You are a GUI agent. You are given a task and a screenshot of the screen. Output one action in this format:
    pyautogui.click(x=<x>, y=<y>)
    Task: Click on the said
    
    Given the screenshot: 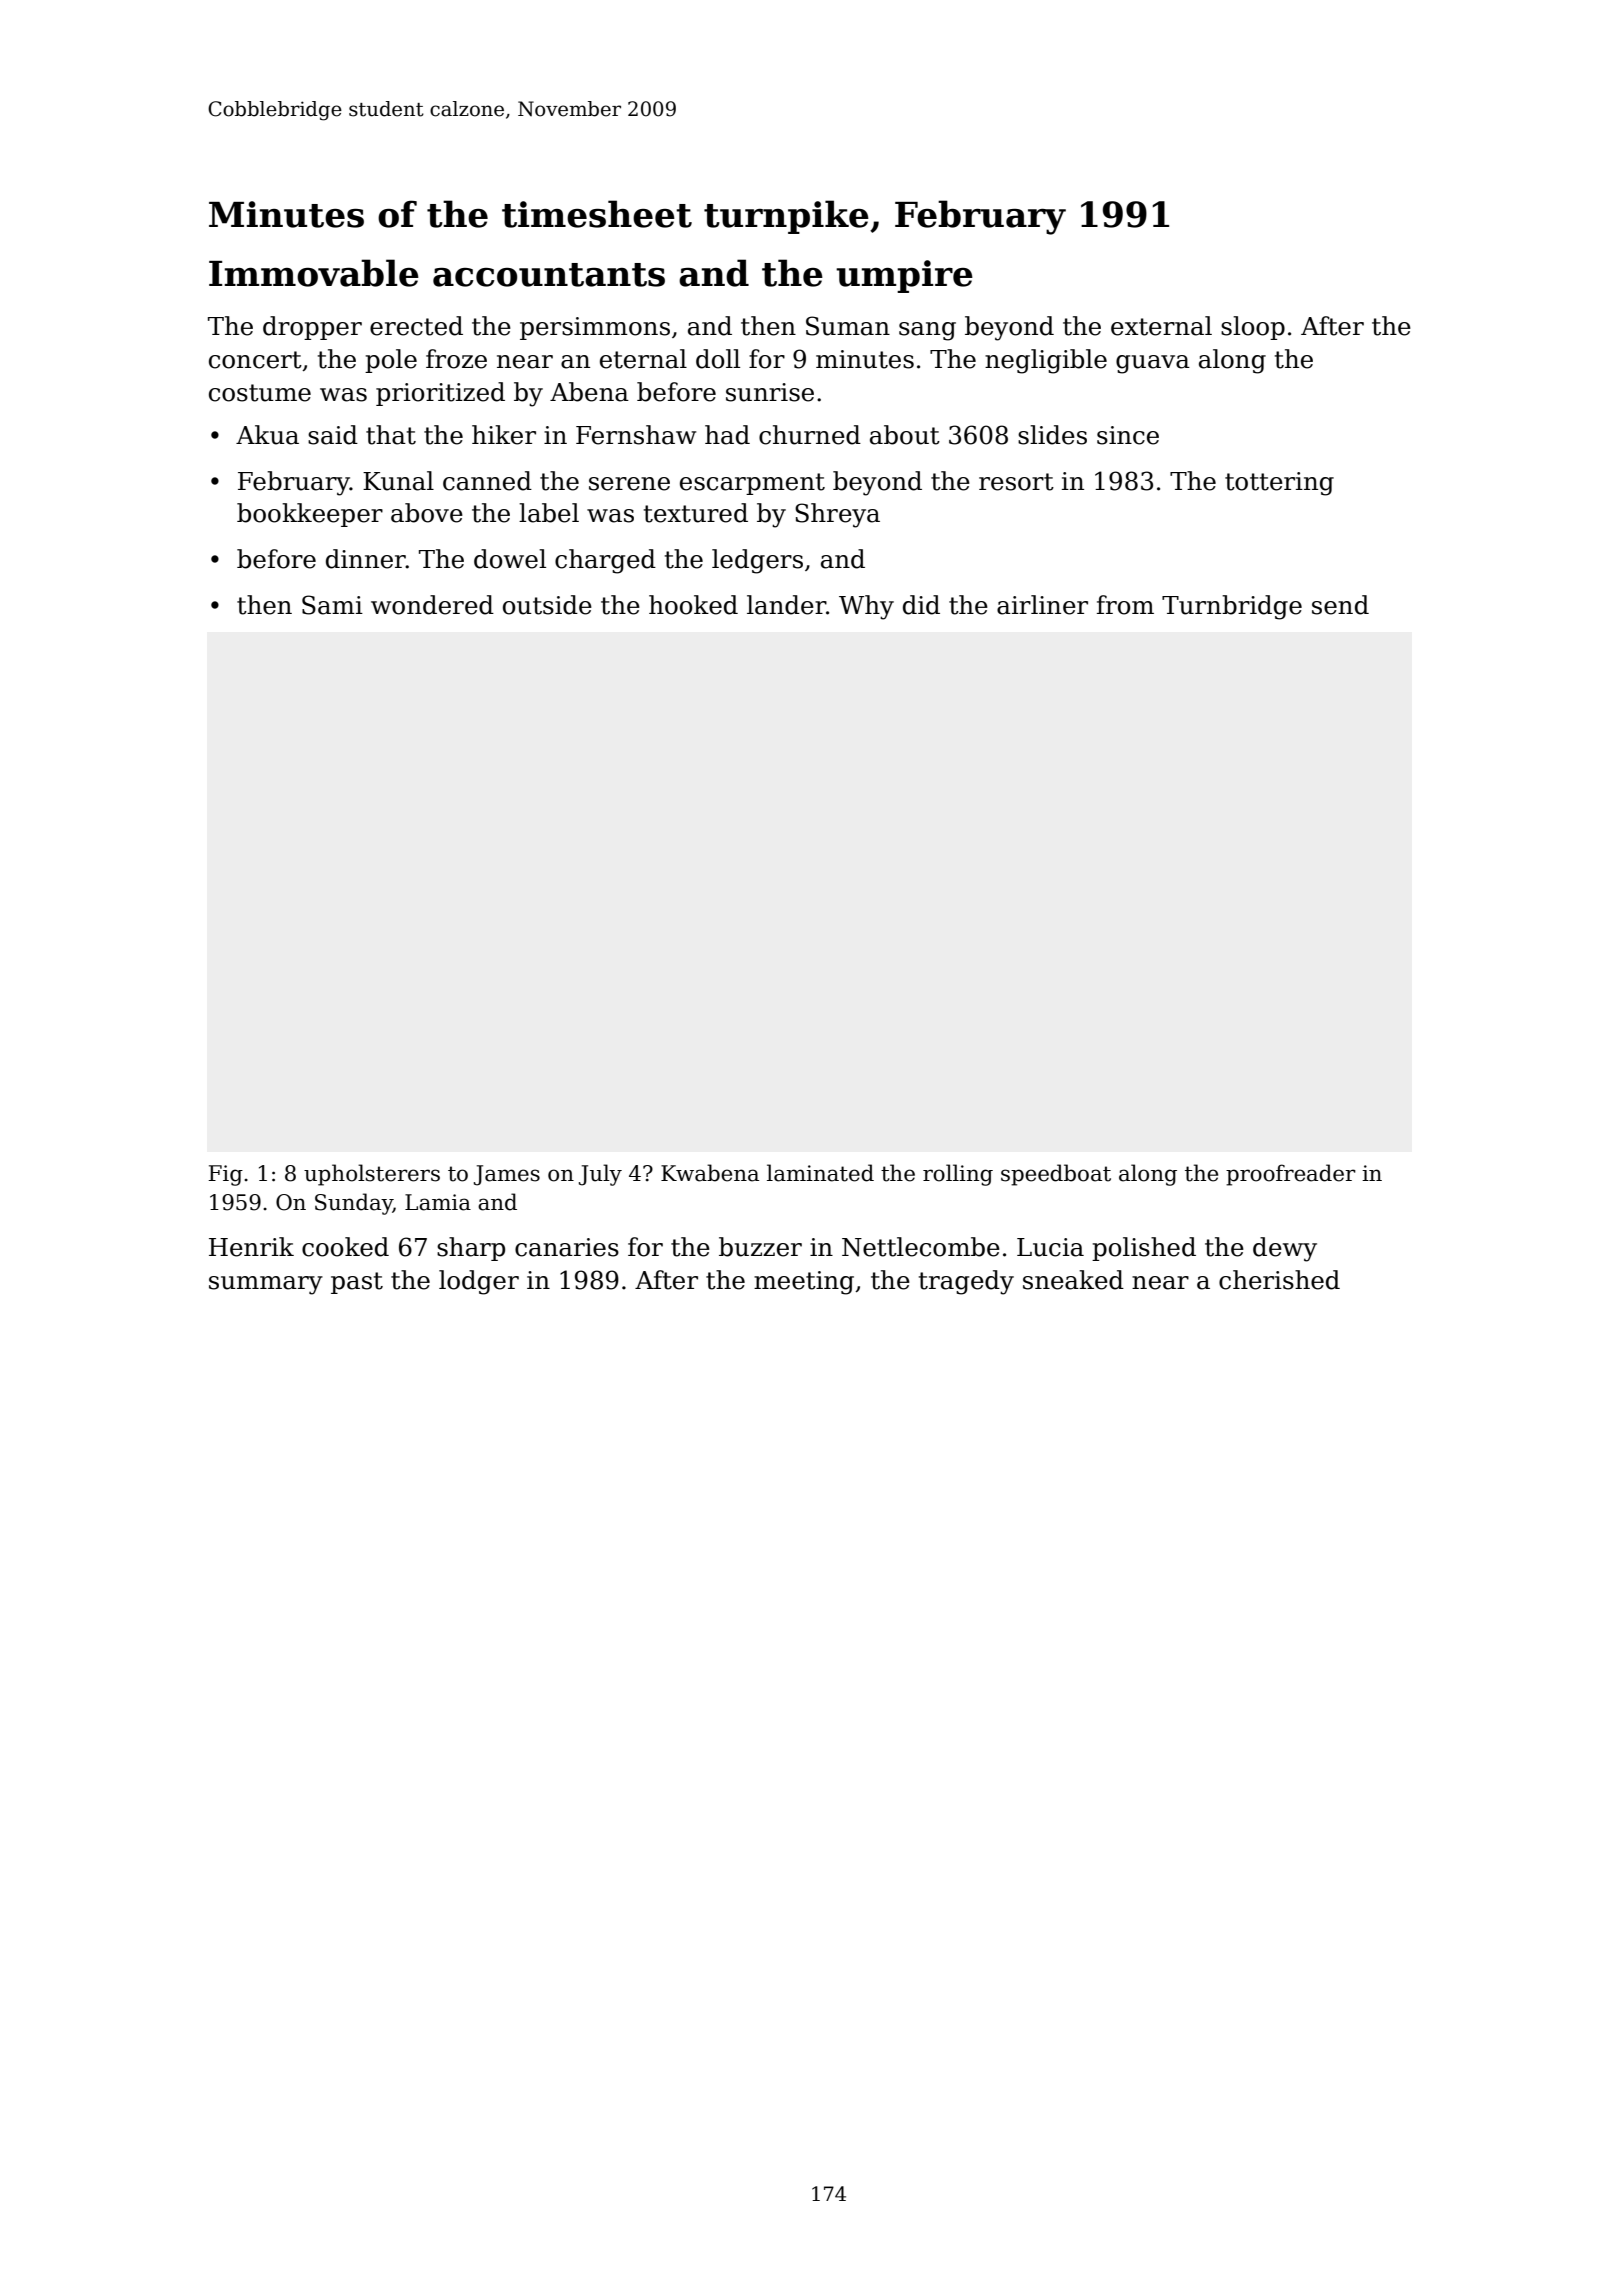 What is the action you would take?
    pyautogui.click(x=333, y=435)
